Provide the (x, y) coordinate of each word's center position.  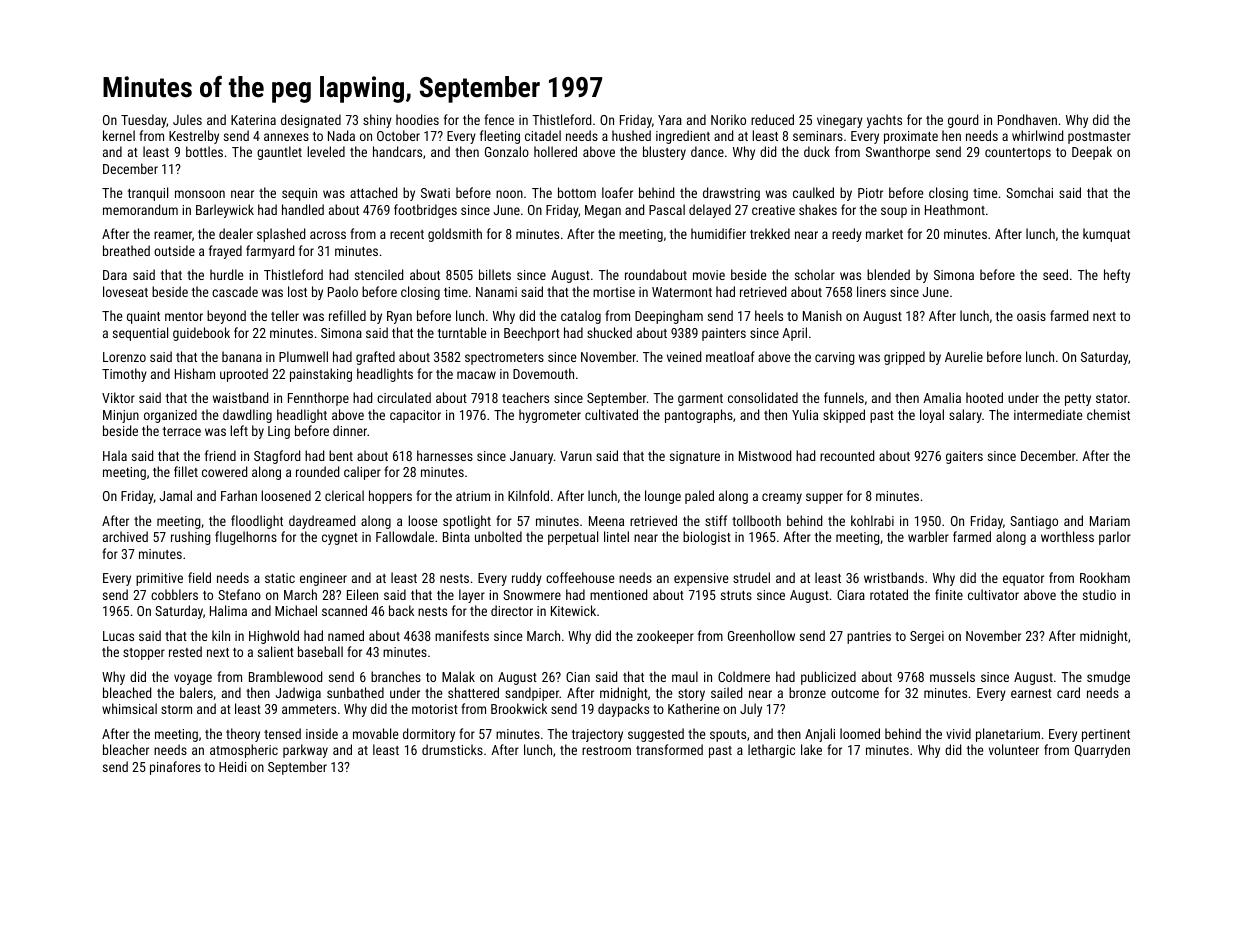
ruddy (527, 579)
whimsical (129, 708)
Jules (187, 119)
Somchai (1029, 192)
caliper (362, 473)
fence (499, 119)
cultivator (993, 594)
